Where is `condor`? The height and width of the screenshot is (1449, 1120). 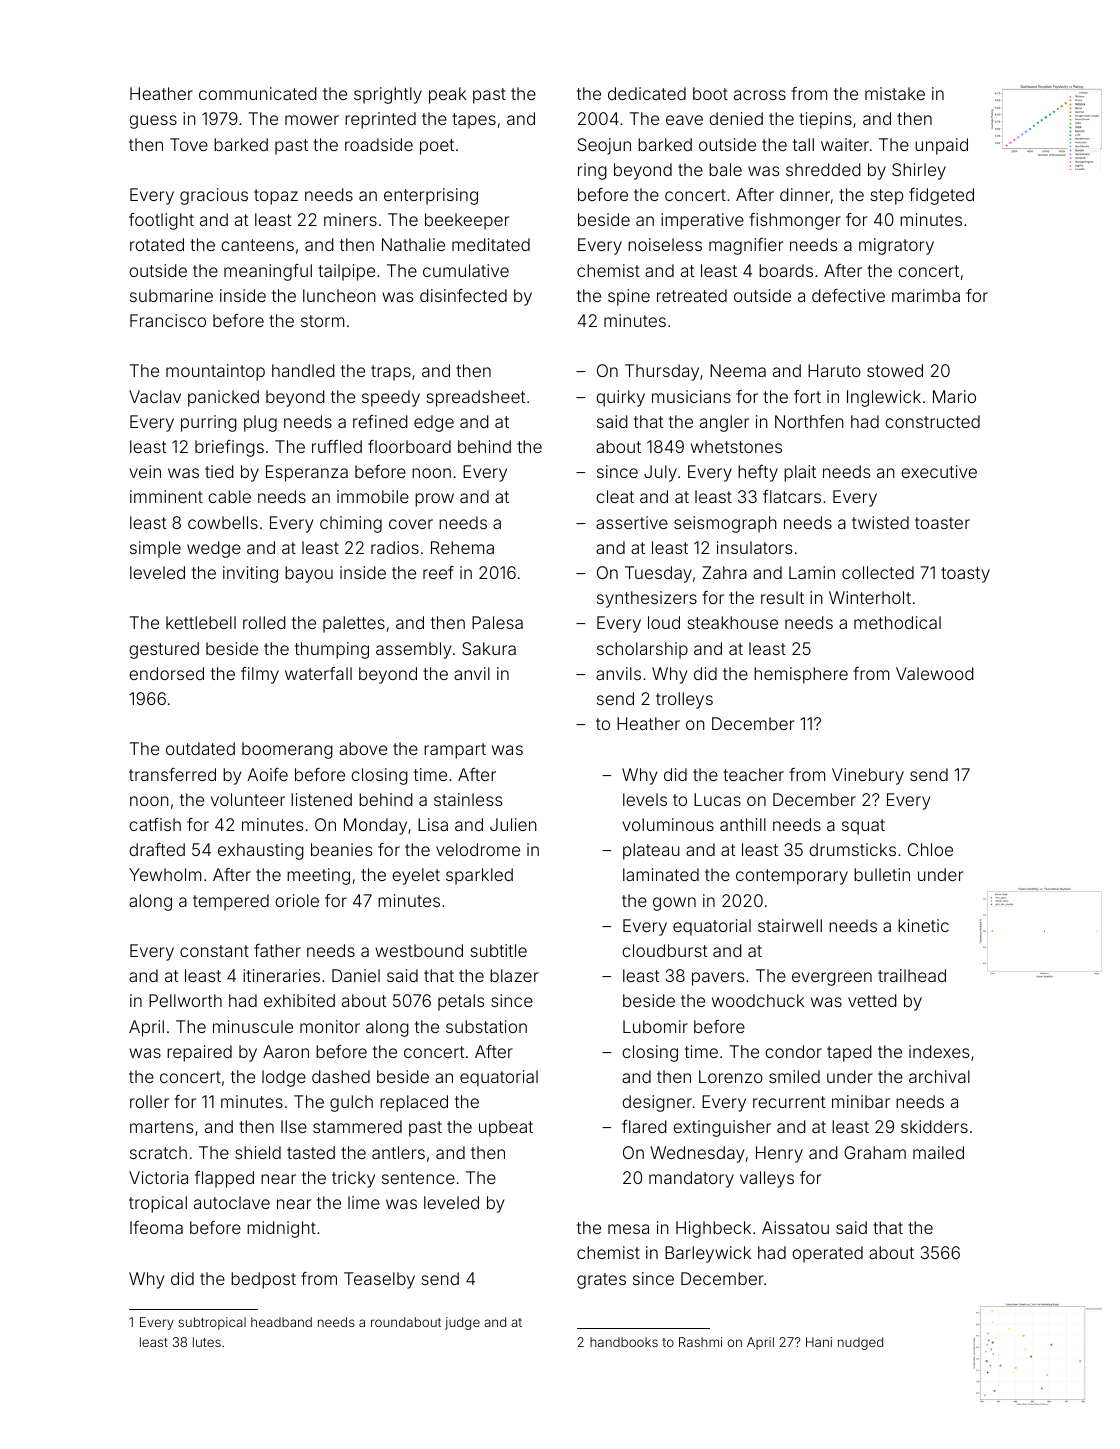 condor is located at coordinates (793, 1051).
